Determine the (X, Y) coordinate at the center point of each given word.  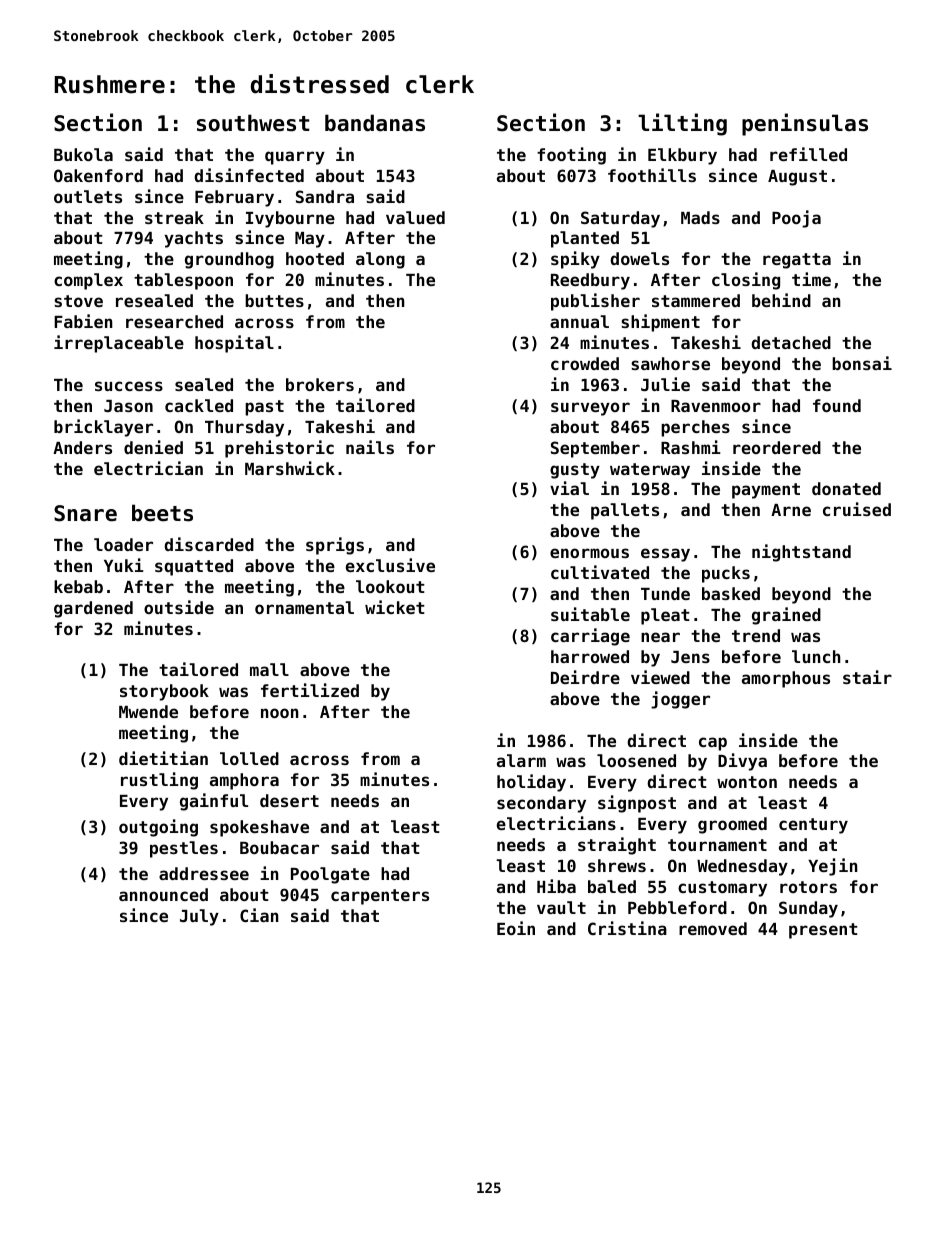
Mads (700, 217)
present (823, 931)
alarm (521, 760)
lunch (816, 656)
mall (269, 669)
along (380, 260)
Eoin (516, 928)
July (199, 917)
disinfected (249, 175)
